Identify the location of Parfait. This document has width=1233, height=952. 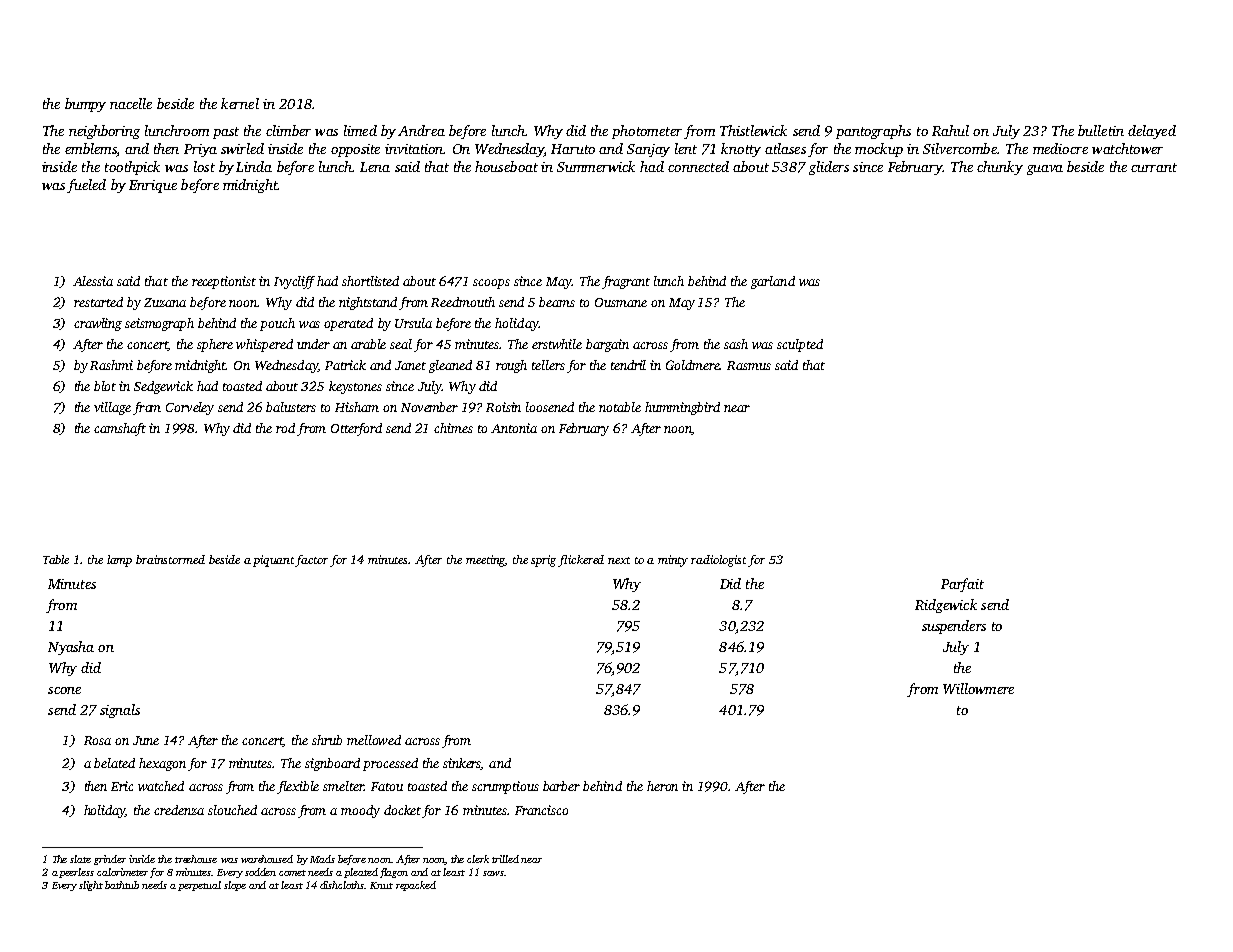
(962, 585).
